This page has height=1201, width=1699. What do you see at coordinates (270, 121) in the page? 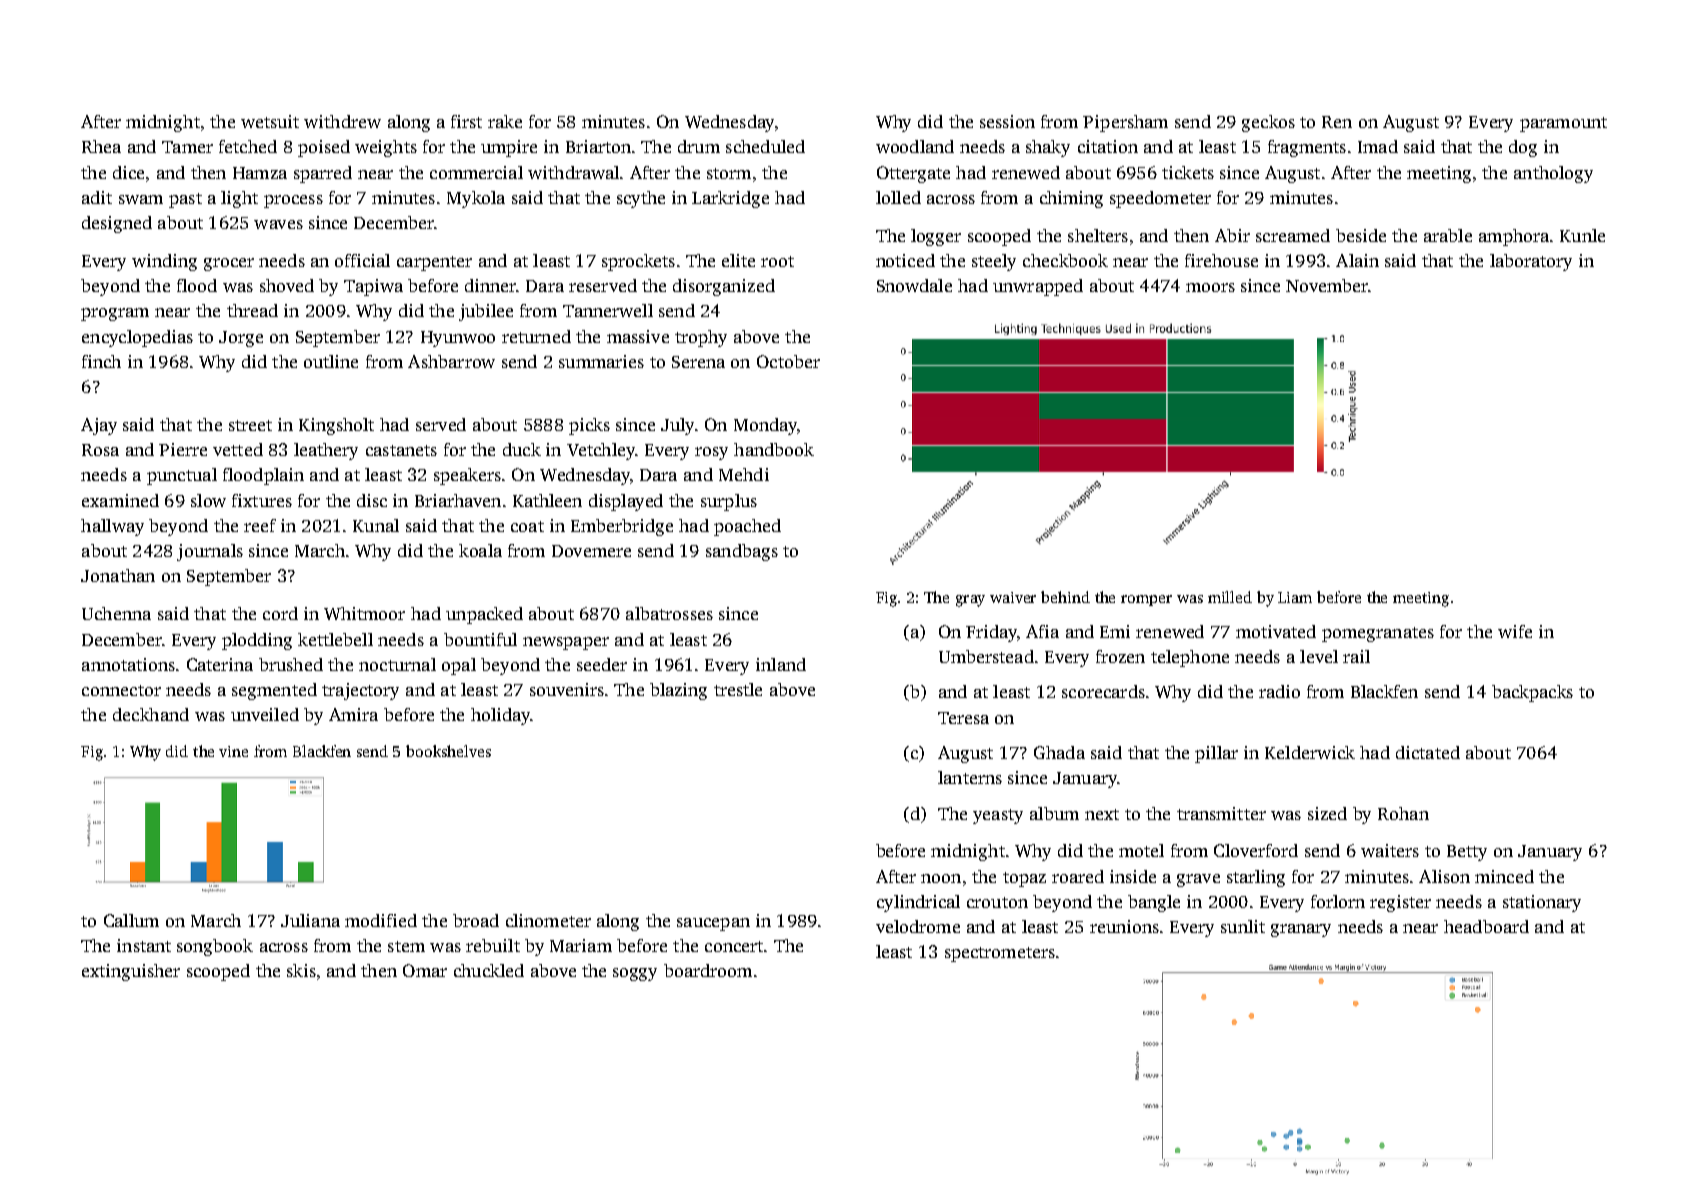
I see `wetsuit` at bounding box center [270, 121].
